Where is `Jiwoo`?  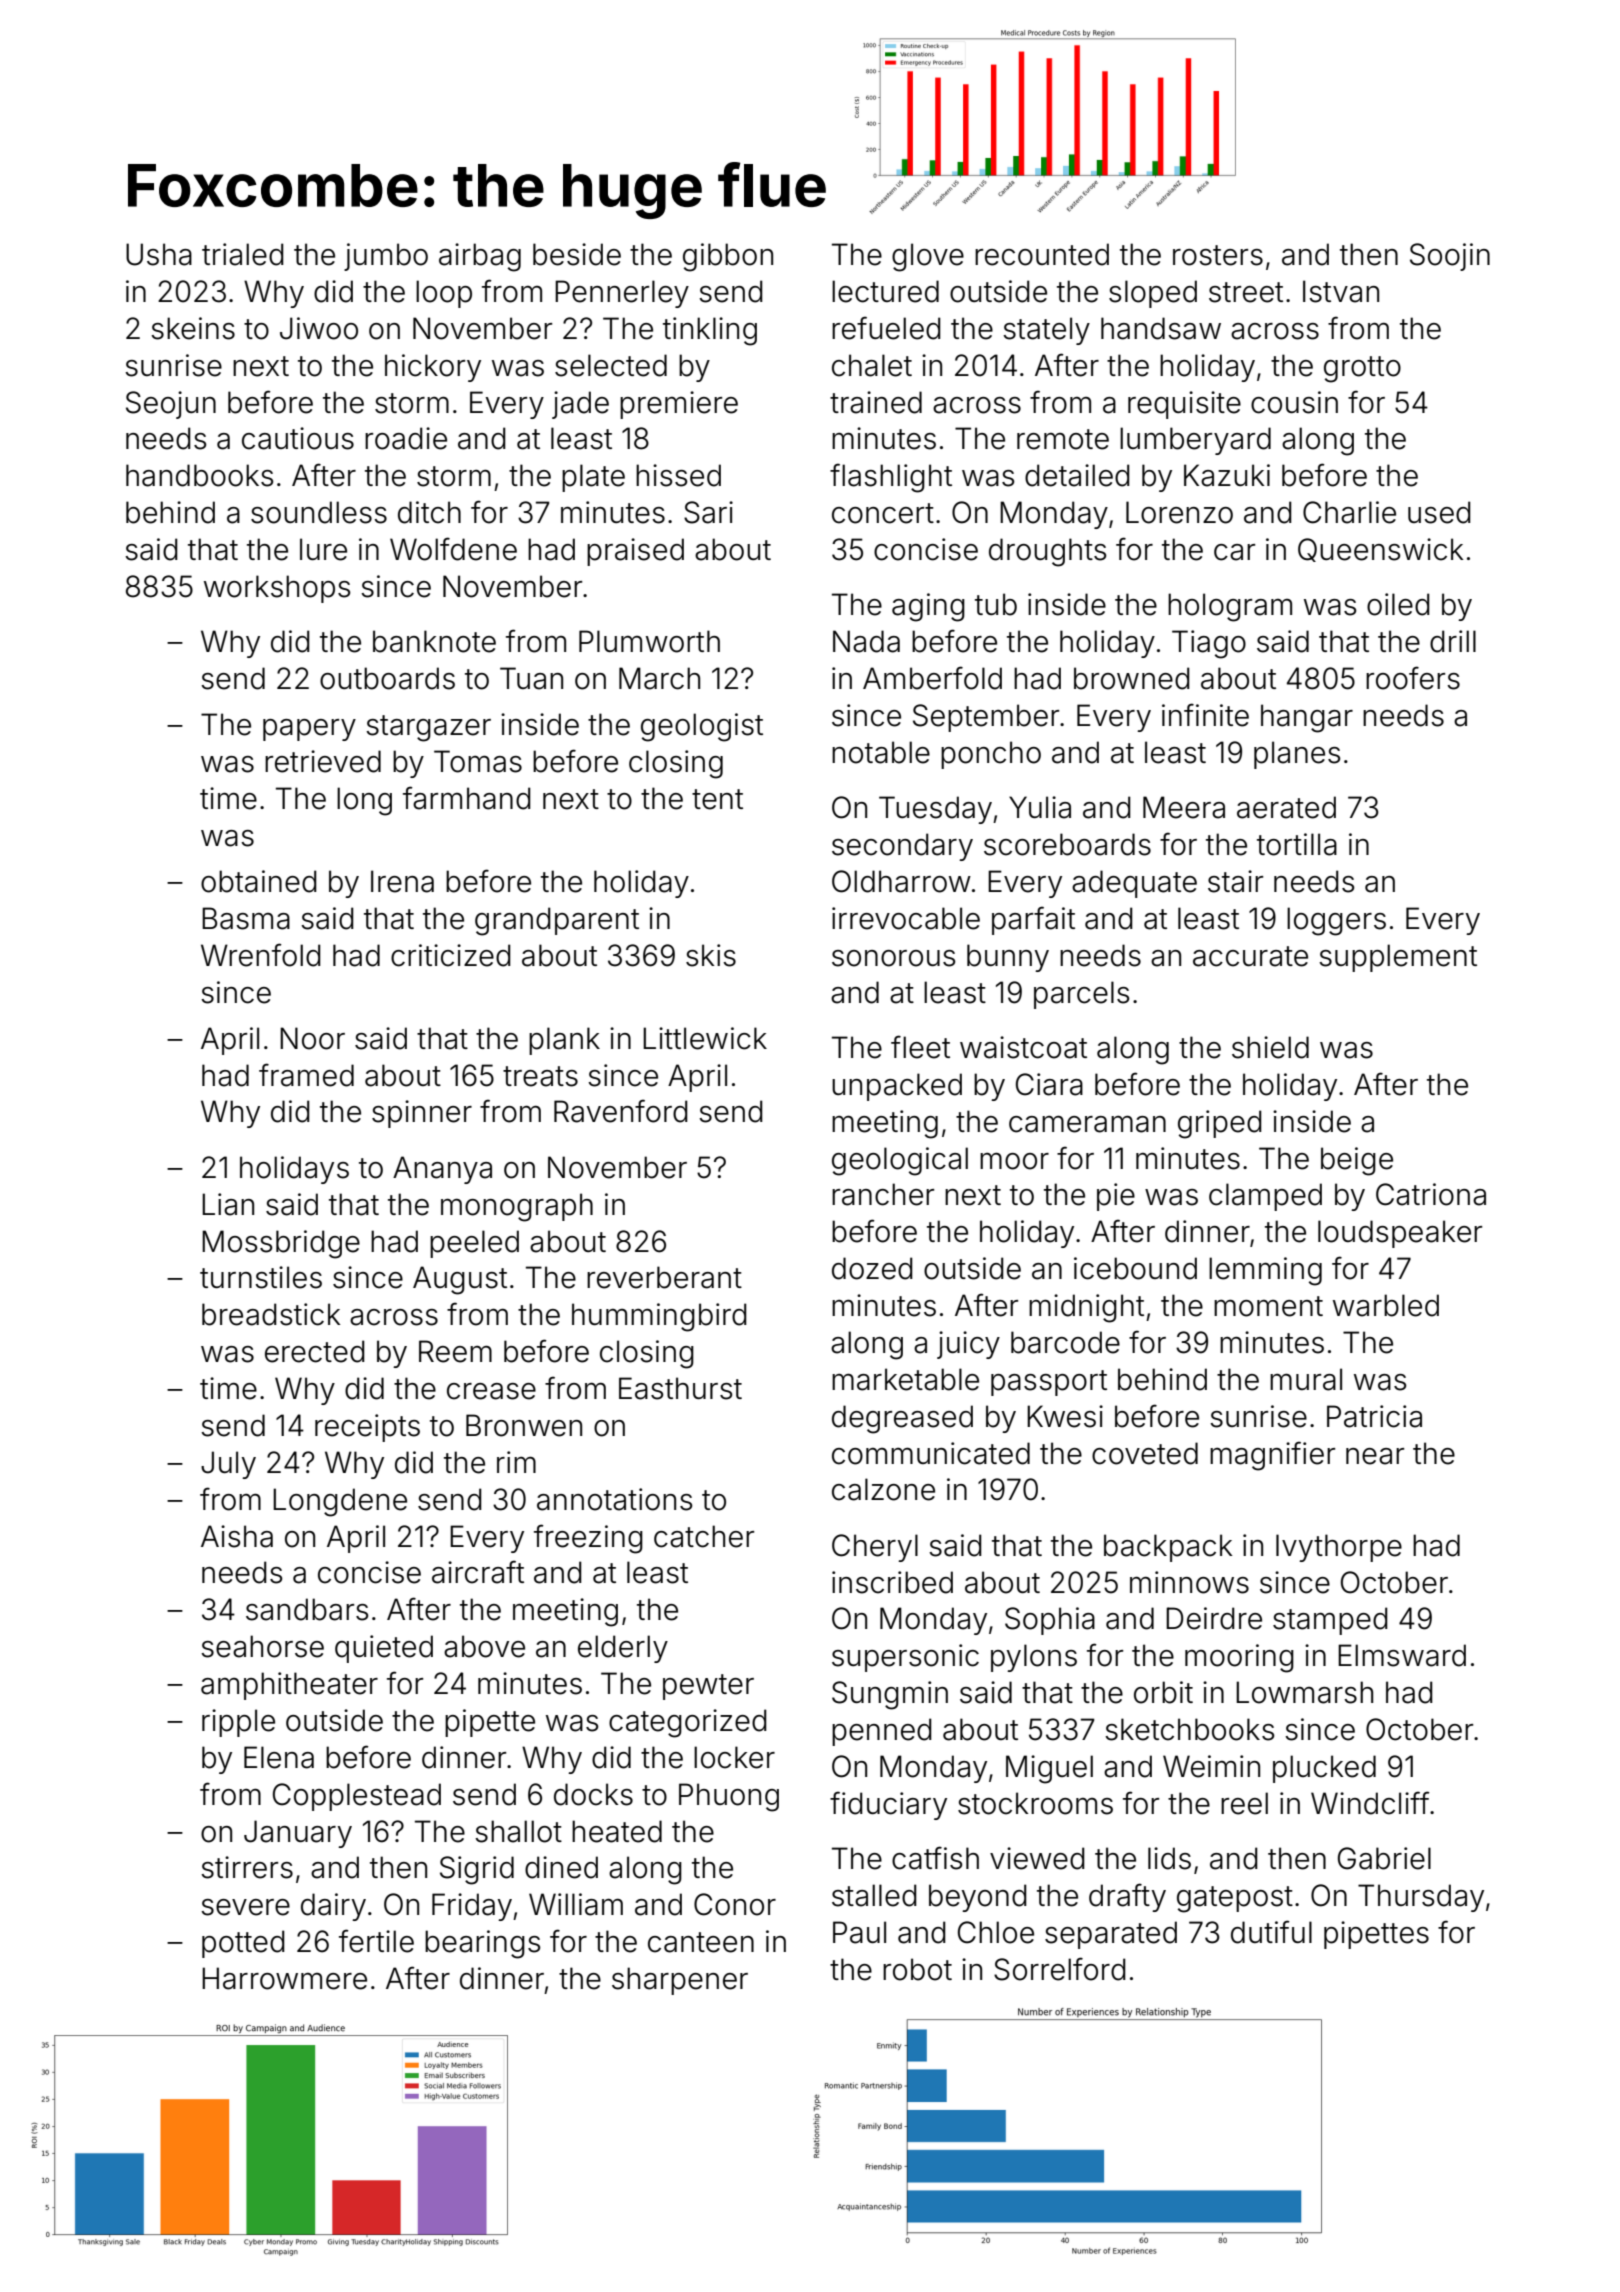 Jiwoo is located at coordinates (319, 328).
